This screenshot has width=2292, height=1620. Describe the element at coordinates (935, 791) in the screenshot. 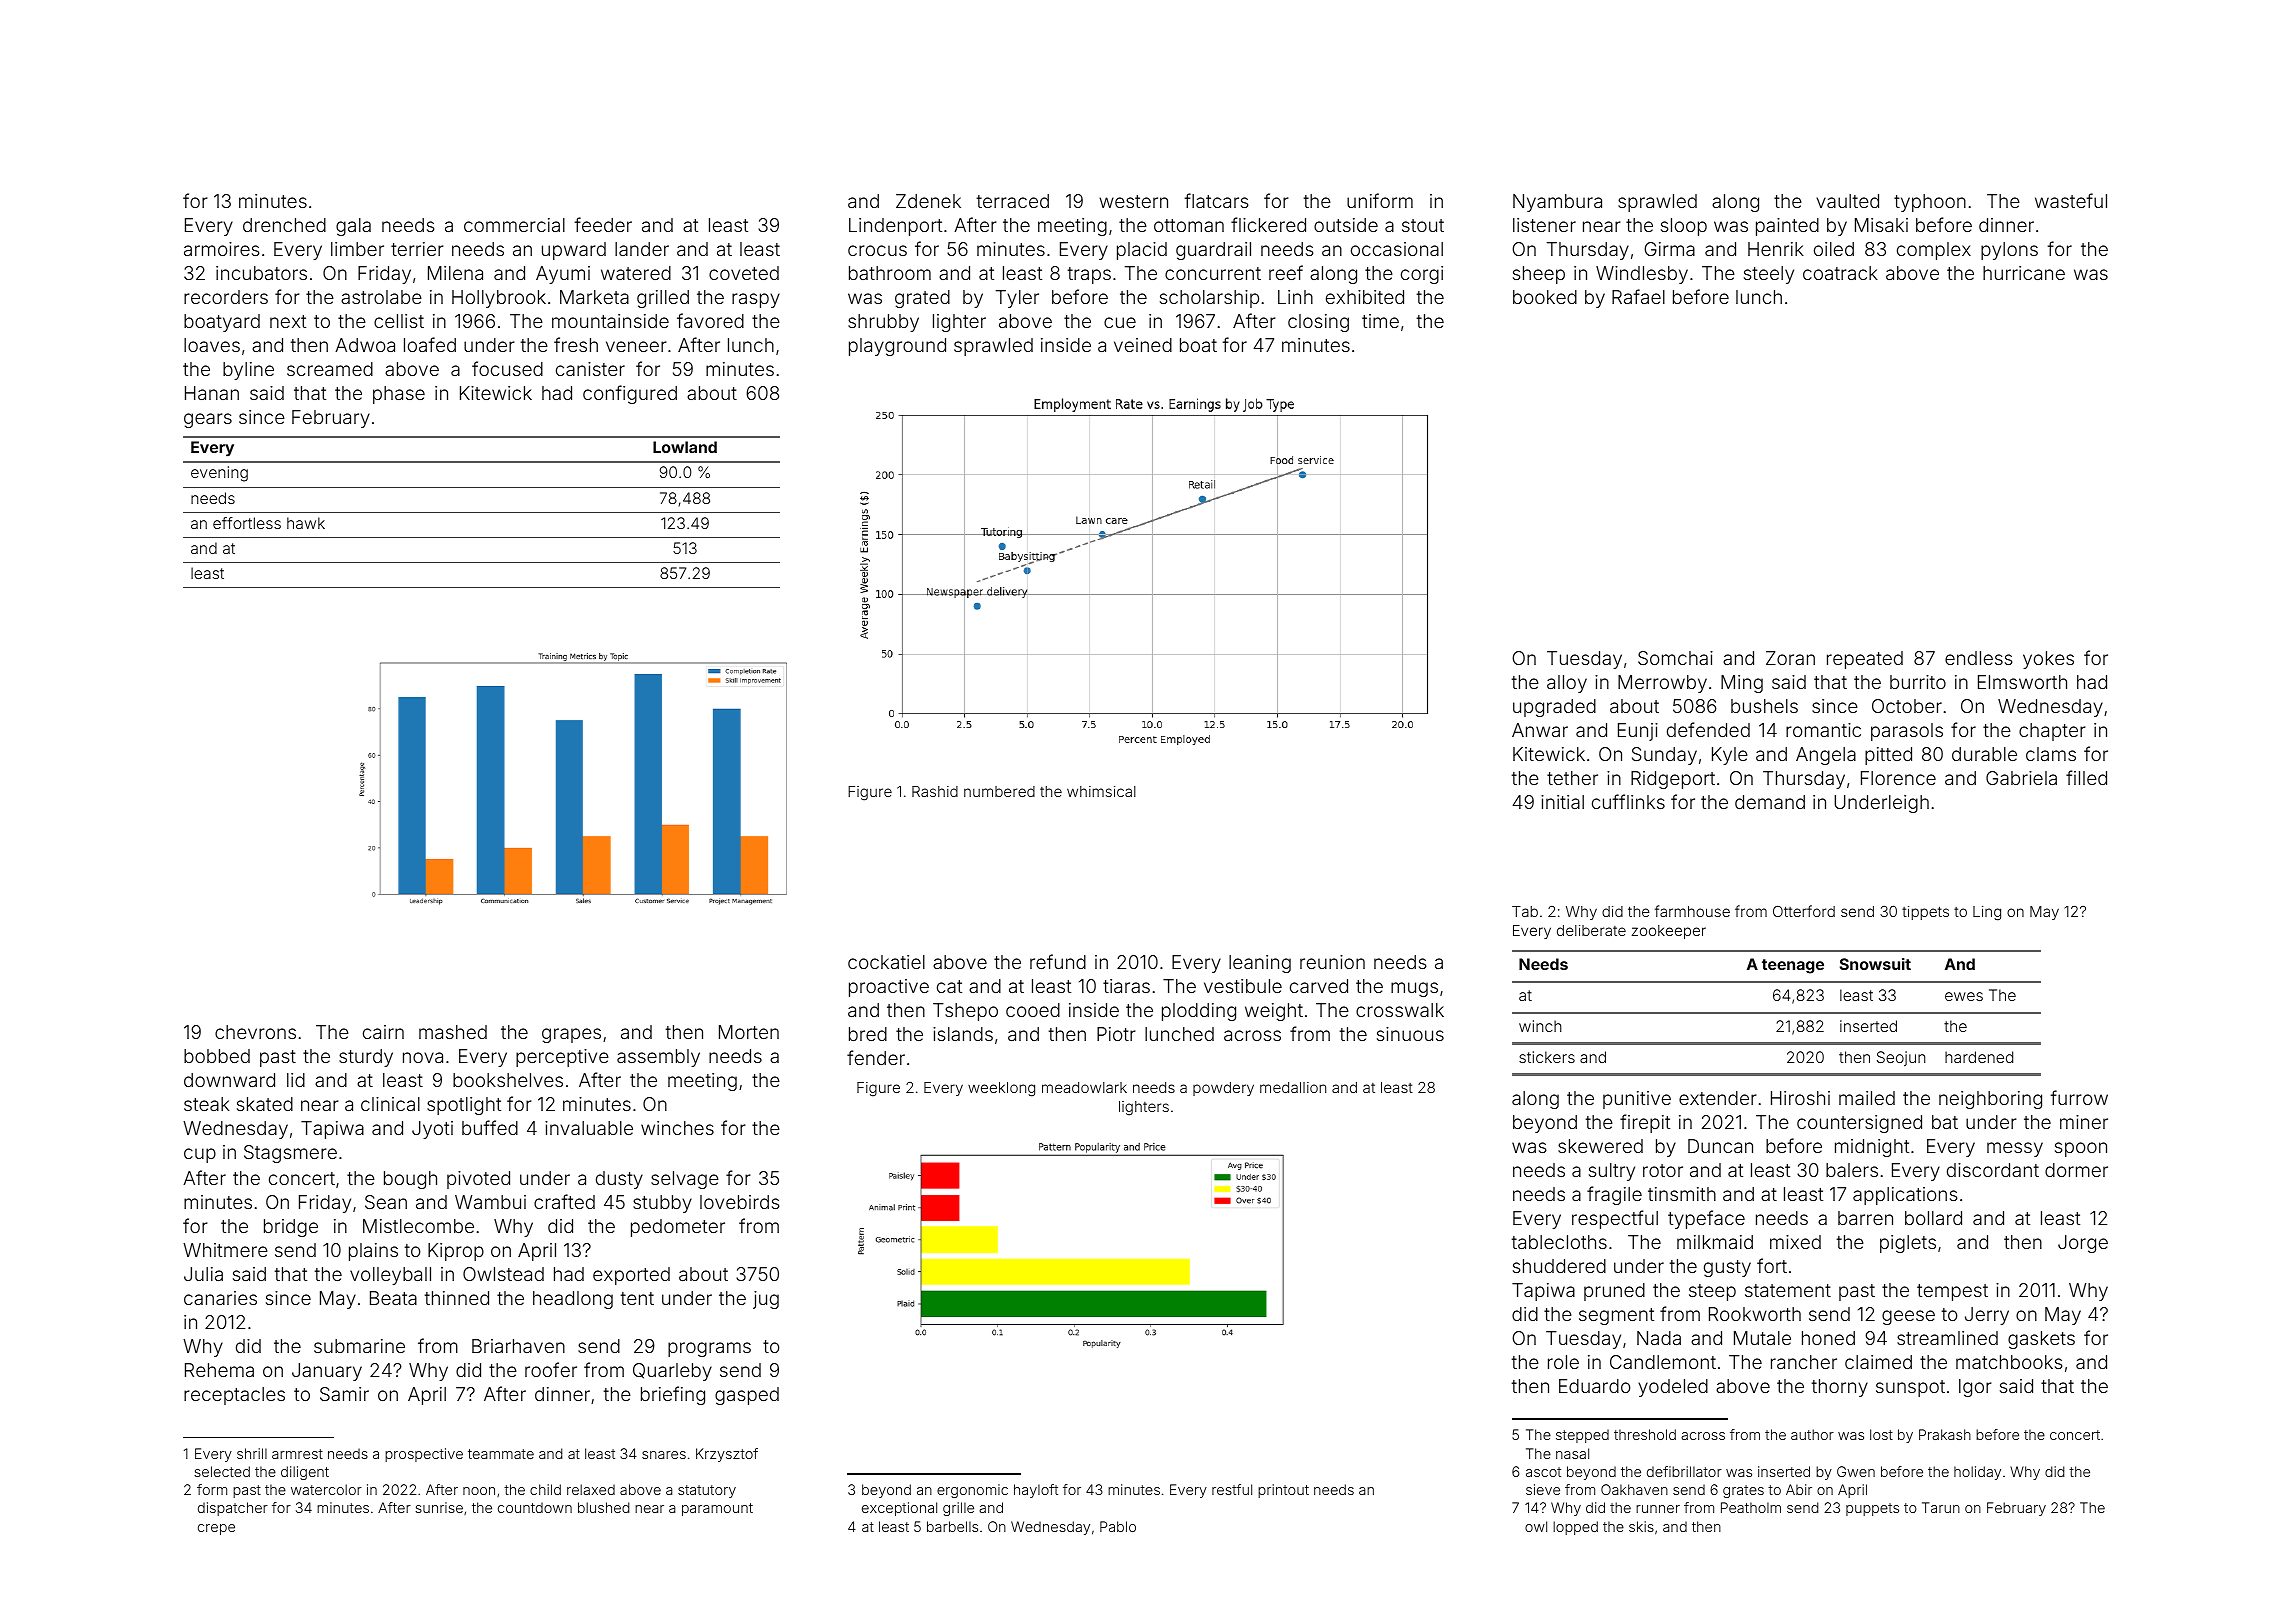

I see `Rashid` at that location.
